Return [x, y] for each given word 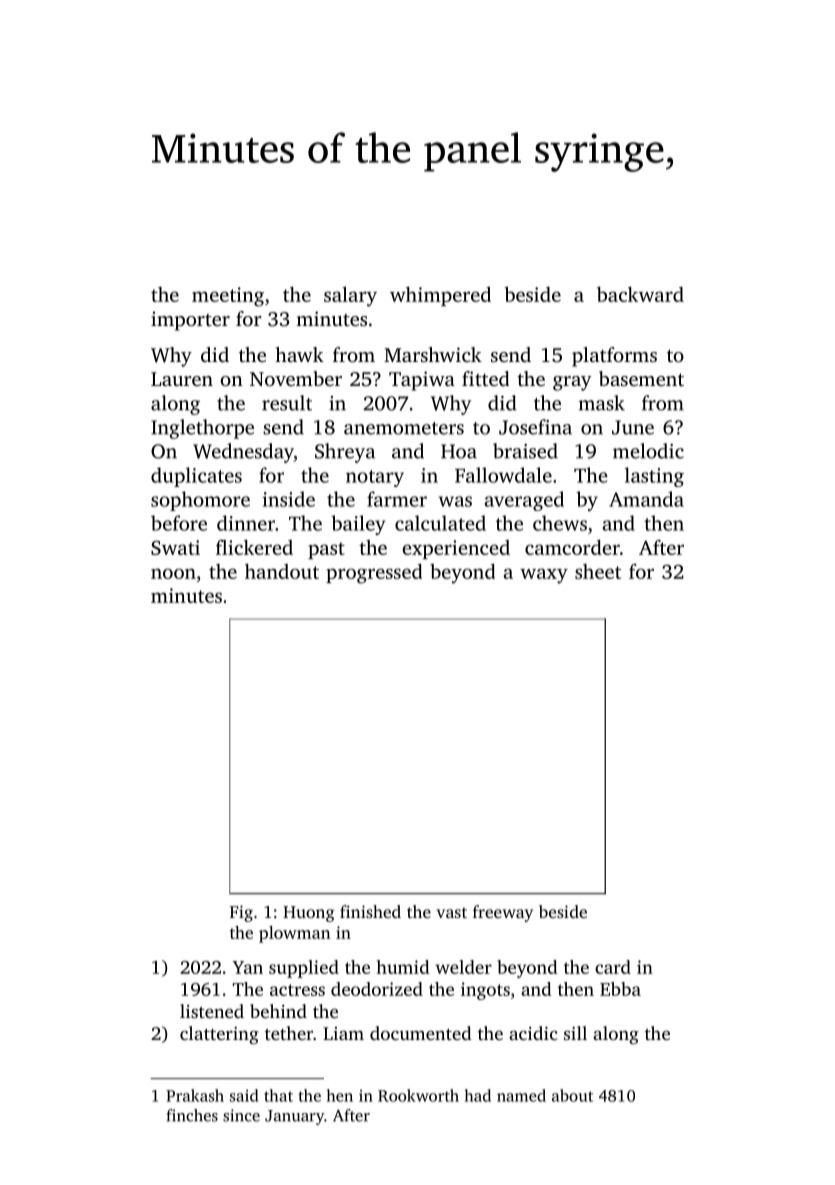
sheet [598, 571]
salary [350, 296]
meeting [228, 297]
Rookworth [418, 1095]
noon [173, 573]
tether [289, 1033]
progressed [374, 573]
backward [640, 294]
